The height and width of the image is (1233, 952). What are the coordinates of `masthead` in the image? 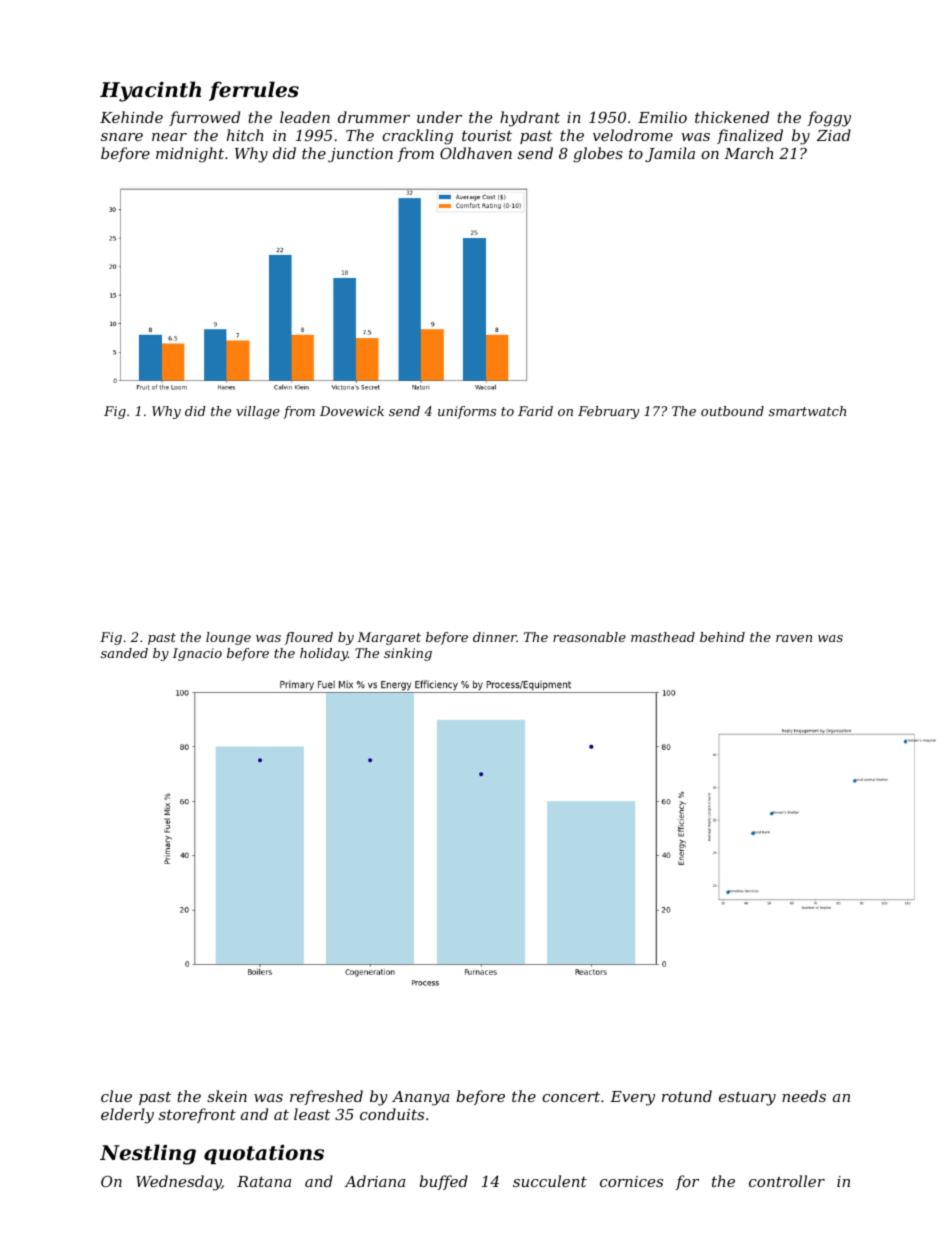 It's located at (663, 637).
